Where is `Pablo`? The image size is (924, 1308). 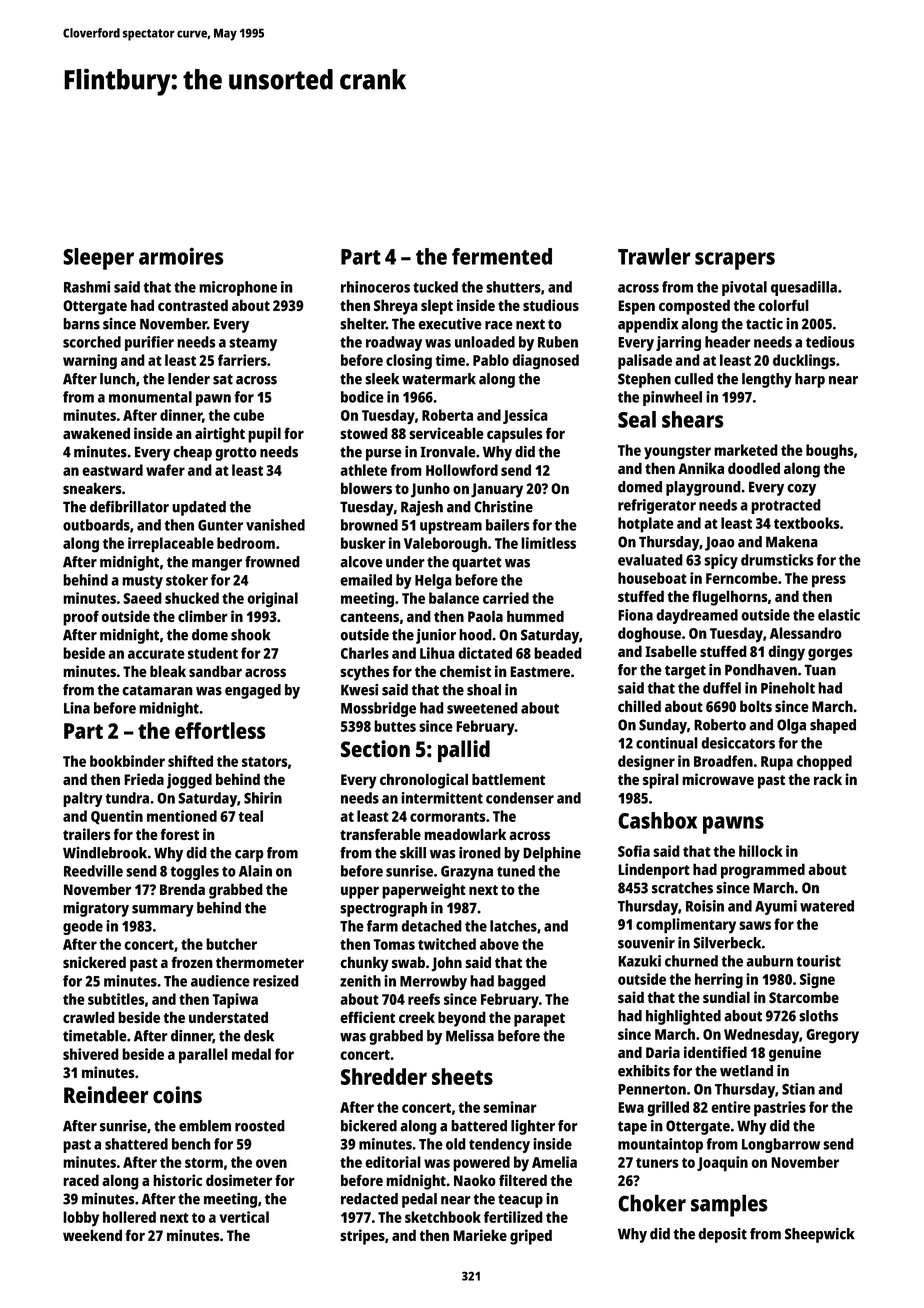
Pablo is located at coordinates (491, 360).
